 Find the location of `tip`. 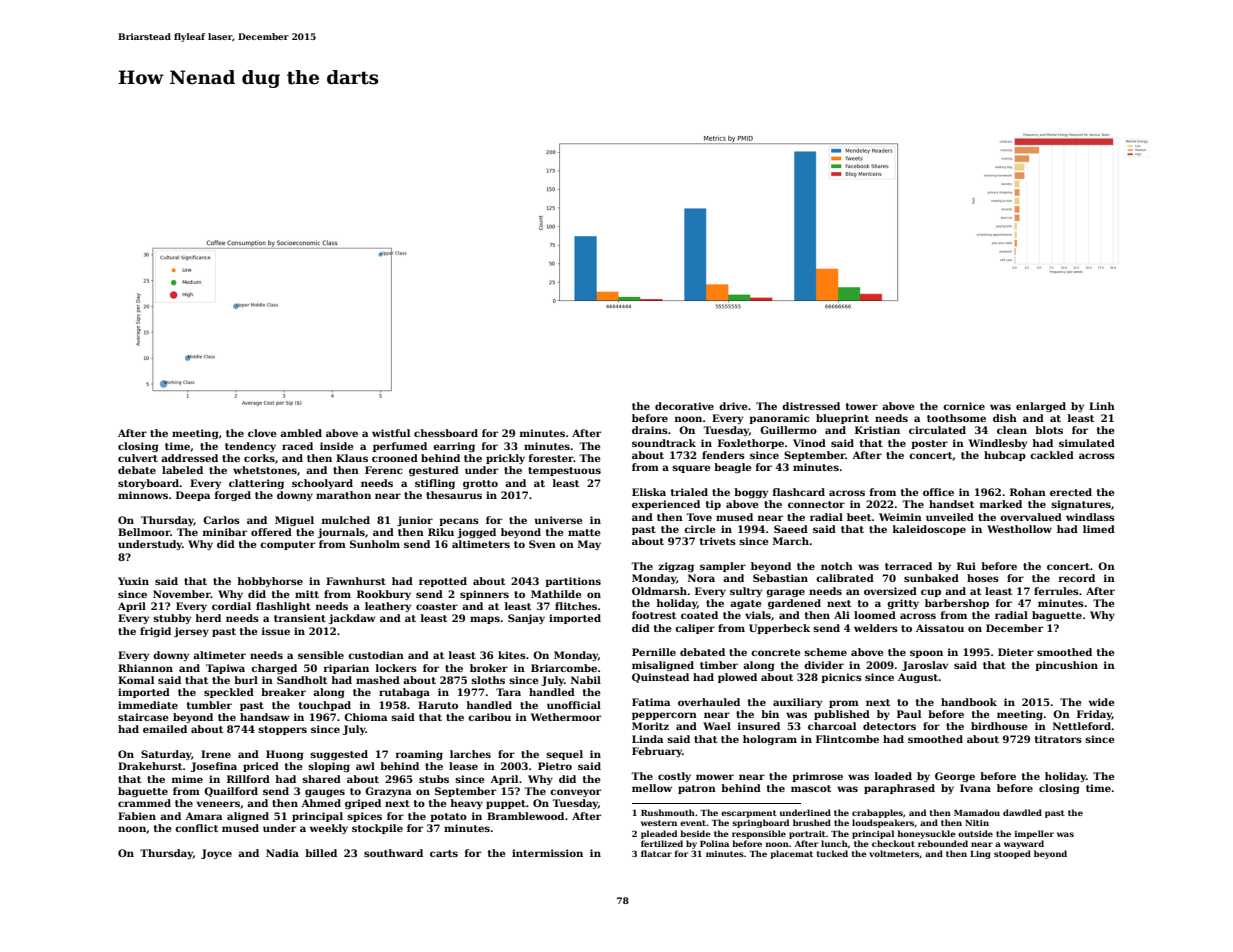

tip is located at coordinates (713, 505).
